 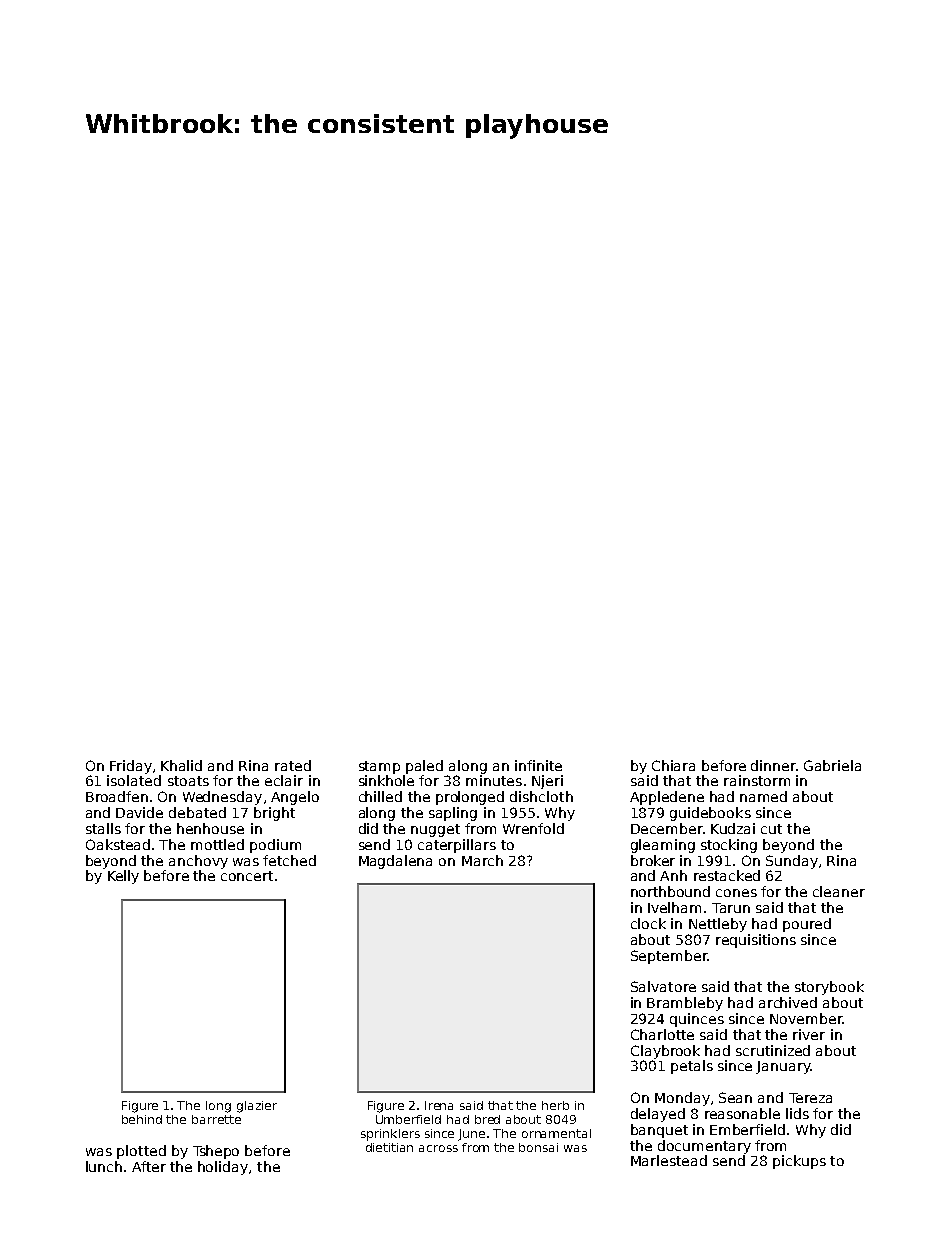 What do you see at coordinates (439, 1105) in the image?
I see `Irena` at bounding box center [439, 1105].
